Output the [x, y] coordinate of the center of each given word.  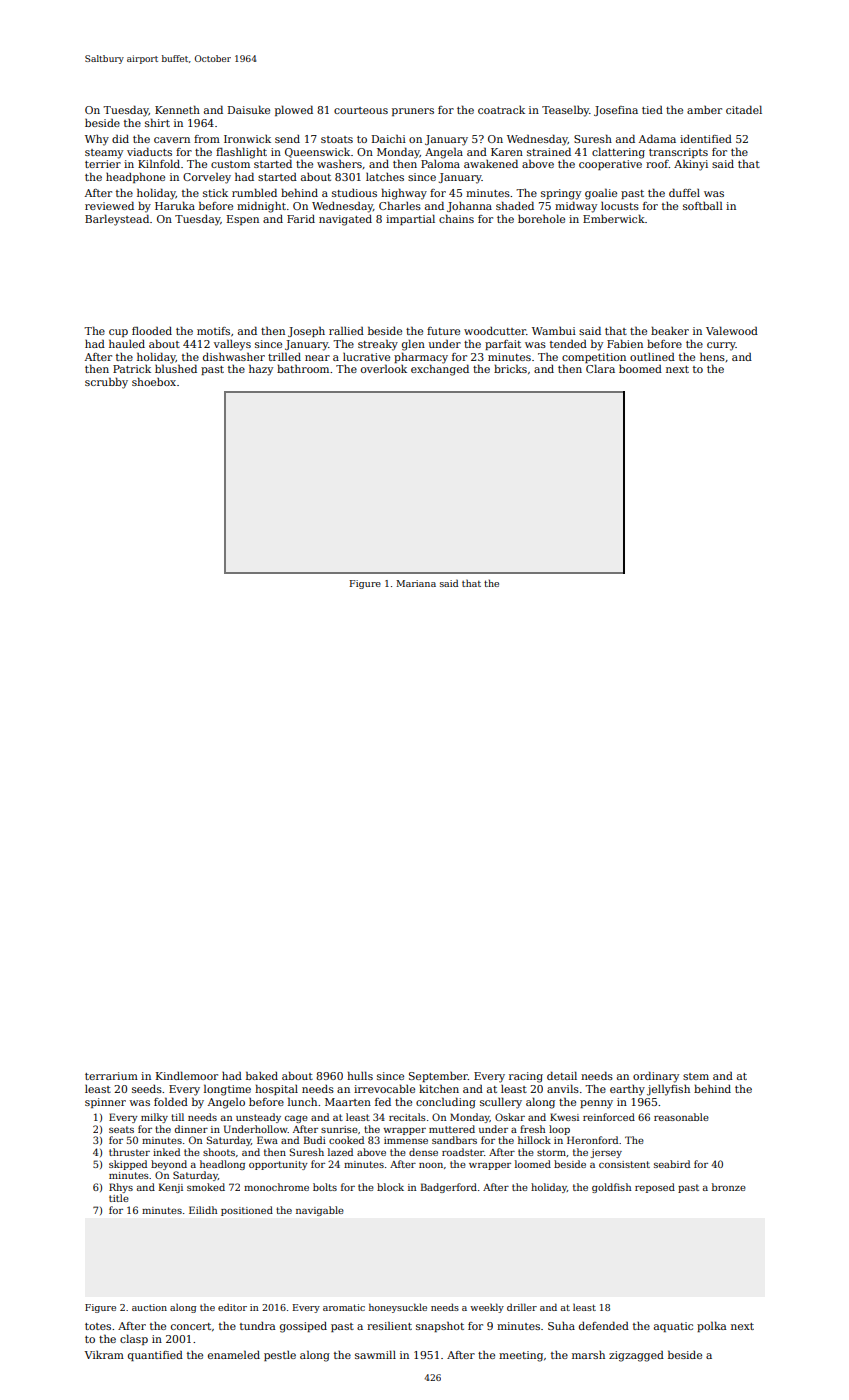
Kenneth [177, 109]
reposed [655, 1188]
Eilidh [203, 1210]
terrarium [111, 1076]
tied [652, 109]
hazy [261, 370]
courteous [361, 110]
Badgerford [449, 1188]
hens [712, 356]
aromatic [344, 1307]
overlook [384, 368]
